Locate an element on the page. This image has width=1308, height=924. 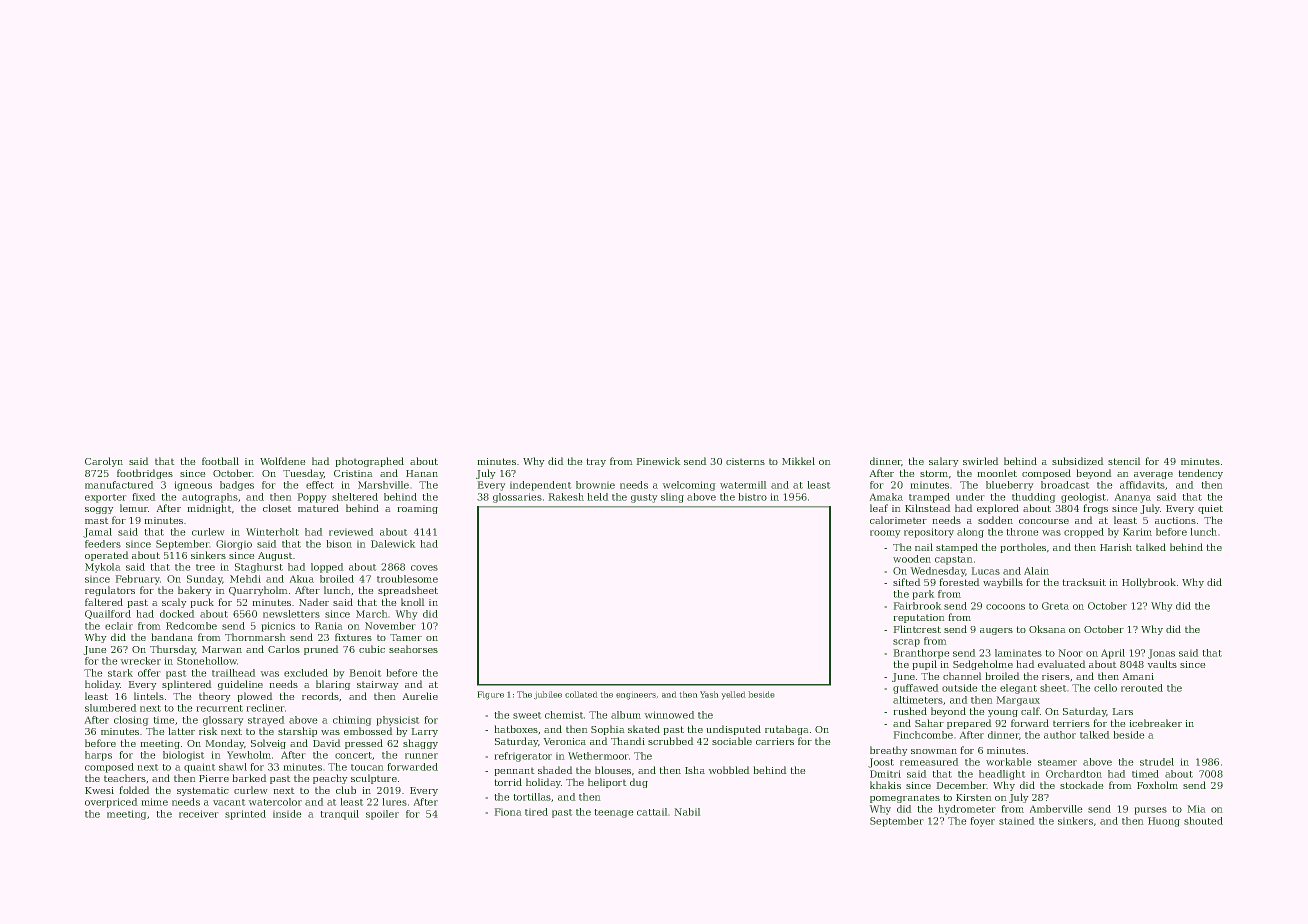
pomegranates is located at coordinates (905, 798).
